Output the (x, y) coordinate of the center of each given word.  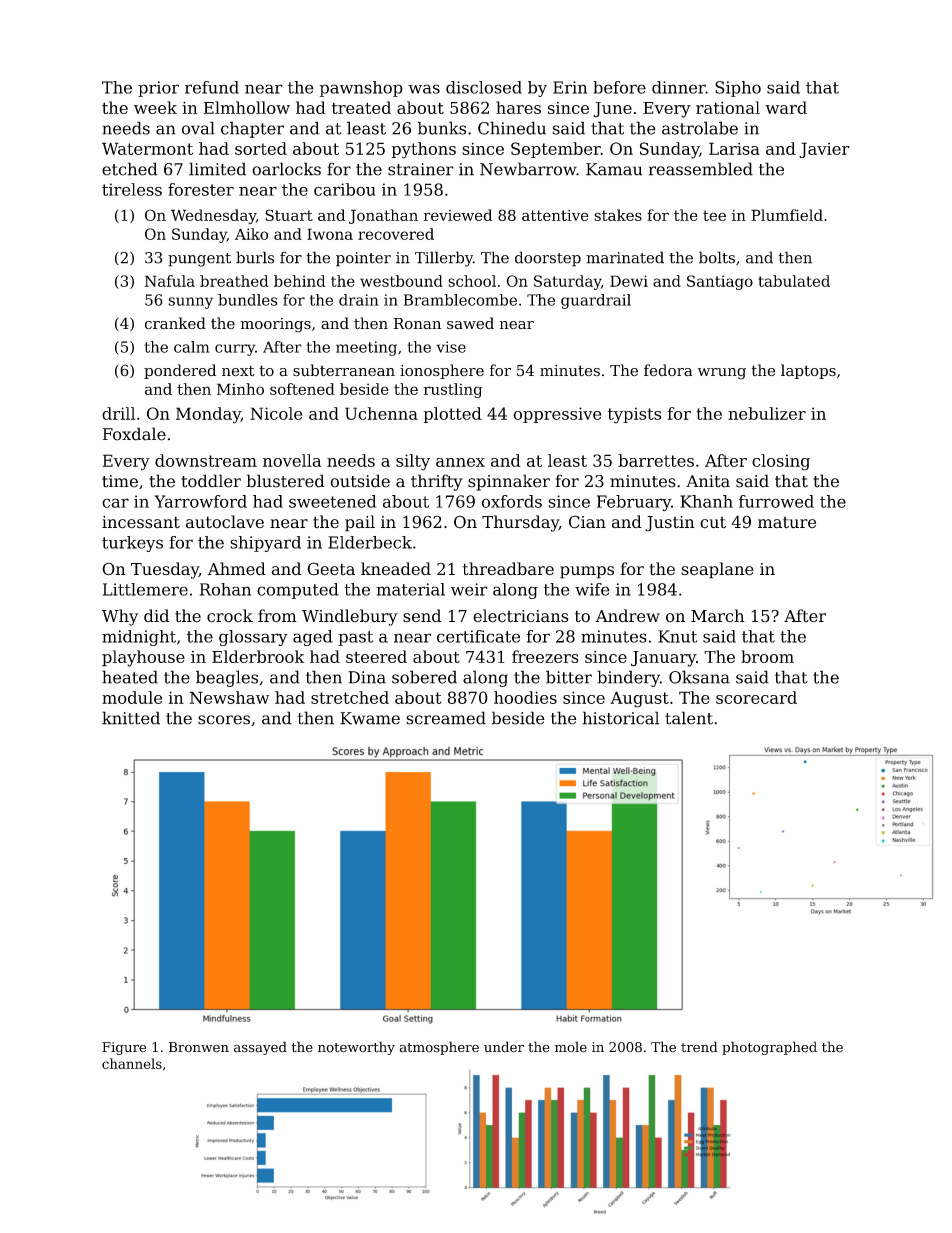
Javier (824, 150)
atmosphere (439, 1048)
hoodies (525, 697)
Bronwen (199, 1047)
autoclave (225, 522)
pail (360, 523)
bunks (442, 128)
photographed (769, 1048)
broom (767, 656)
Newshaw (229, 697)
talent (689, 718)
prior (158, 89)
